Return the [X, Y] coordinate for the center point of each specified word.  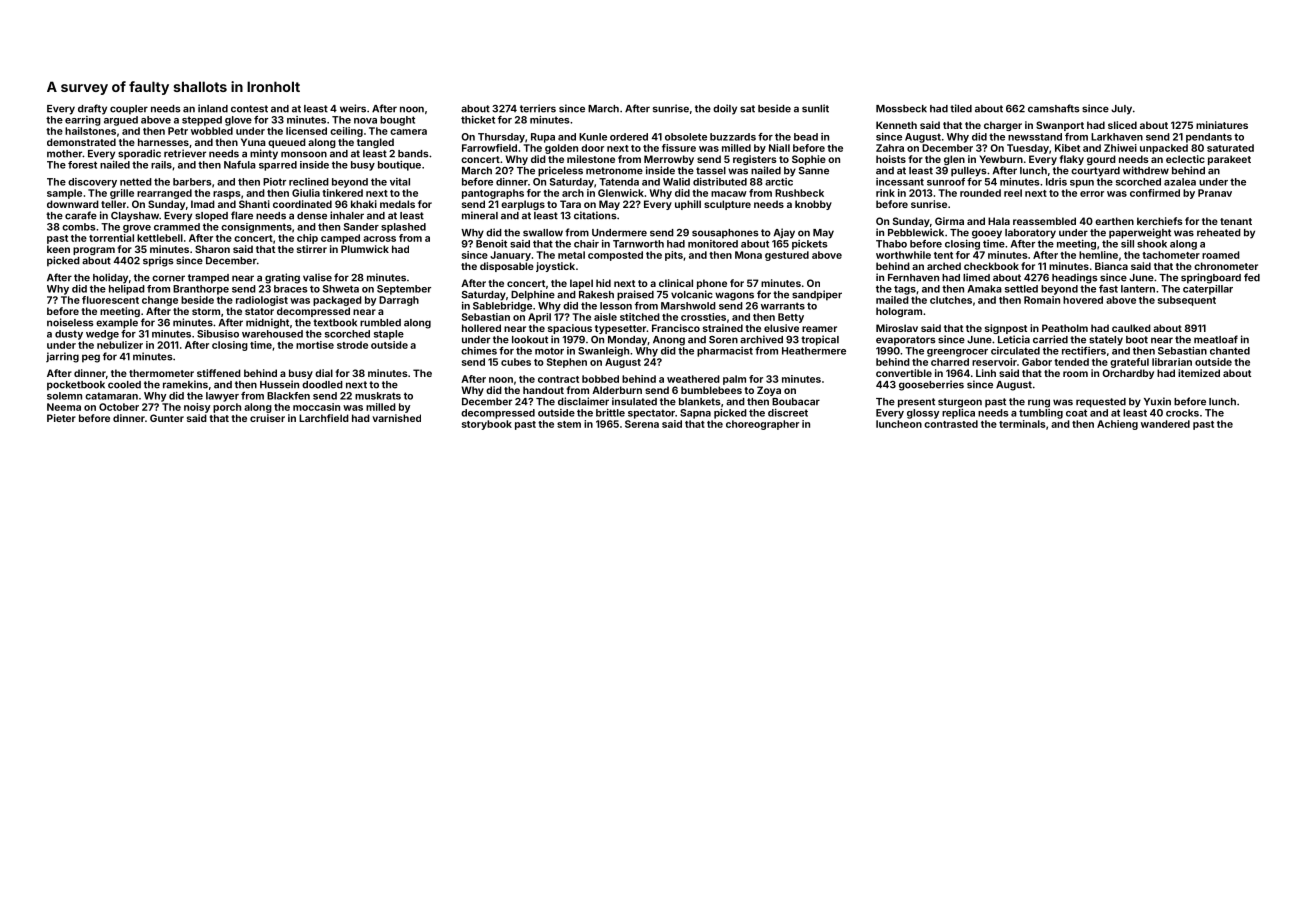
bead [806, 137]
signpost [1006, 329]
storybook [487, 425]
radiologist [262, 301]
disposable [507, 267]
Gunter [167, 418]
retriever [185, 153]
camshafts [1054, 108]
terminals [1022, 424]
